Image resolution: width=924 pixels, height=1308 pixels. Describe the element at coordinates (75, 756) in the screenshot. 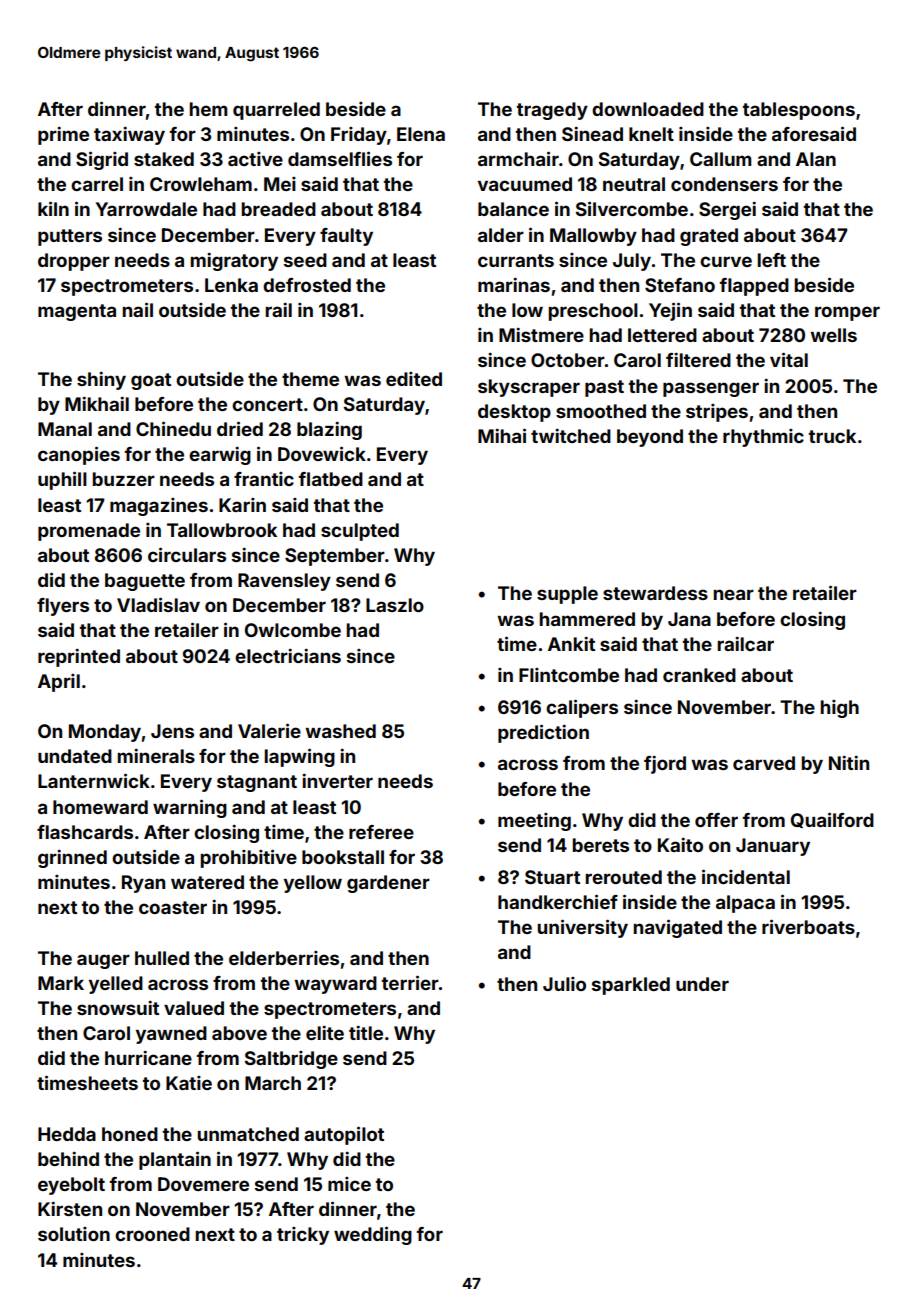

I see `undated` at that location.
